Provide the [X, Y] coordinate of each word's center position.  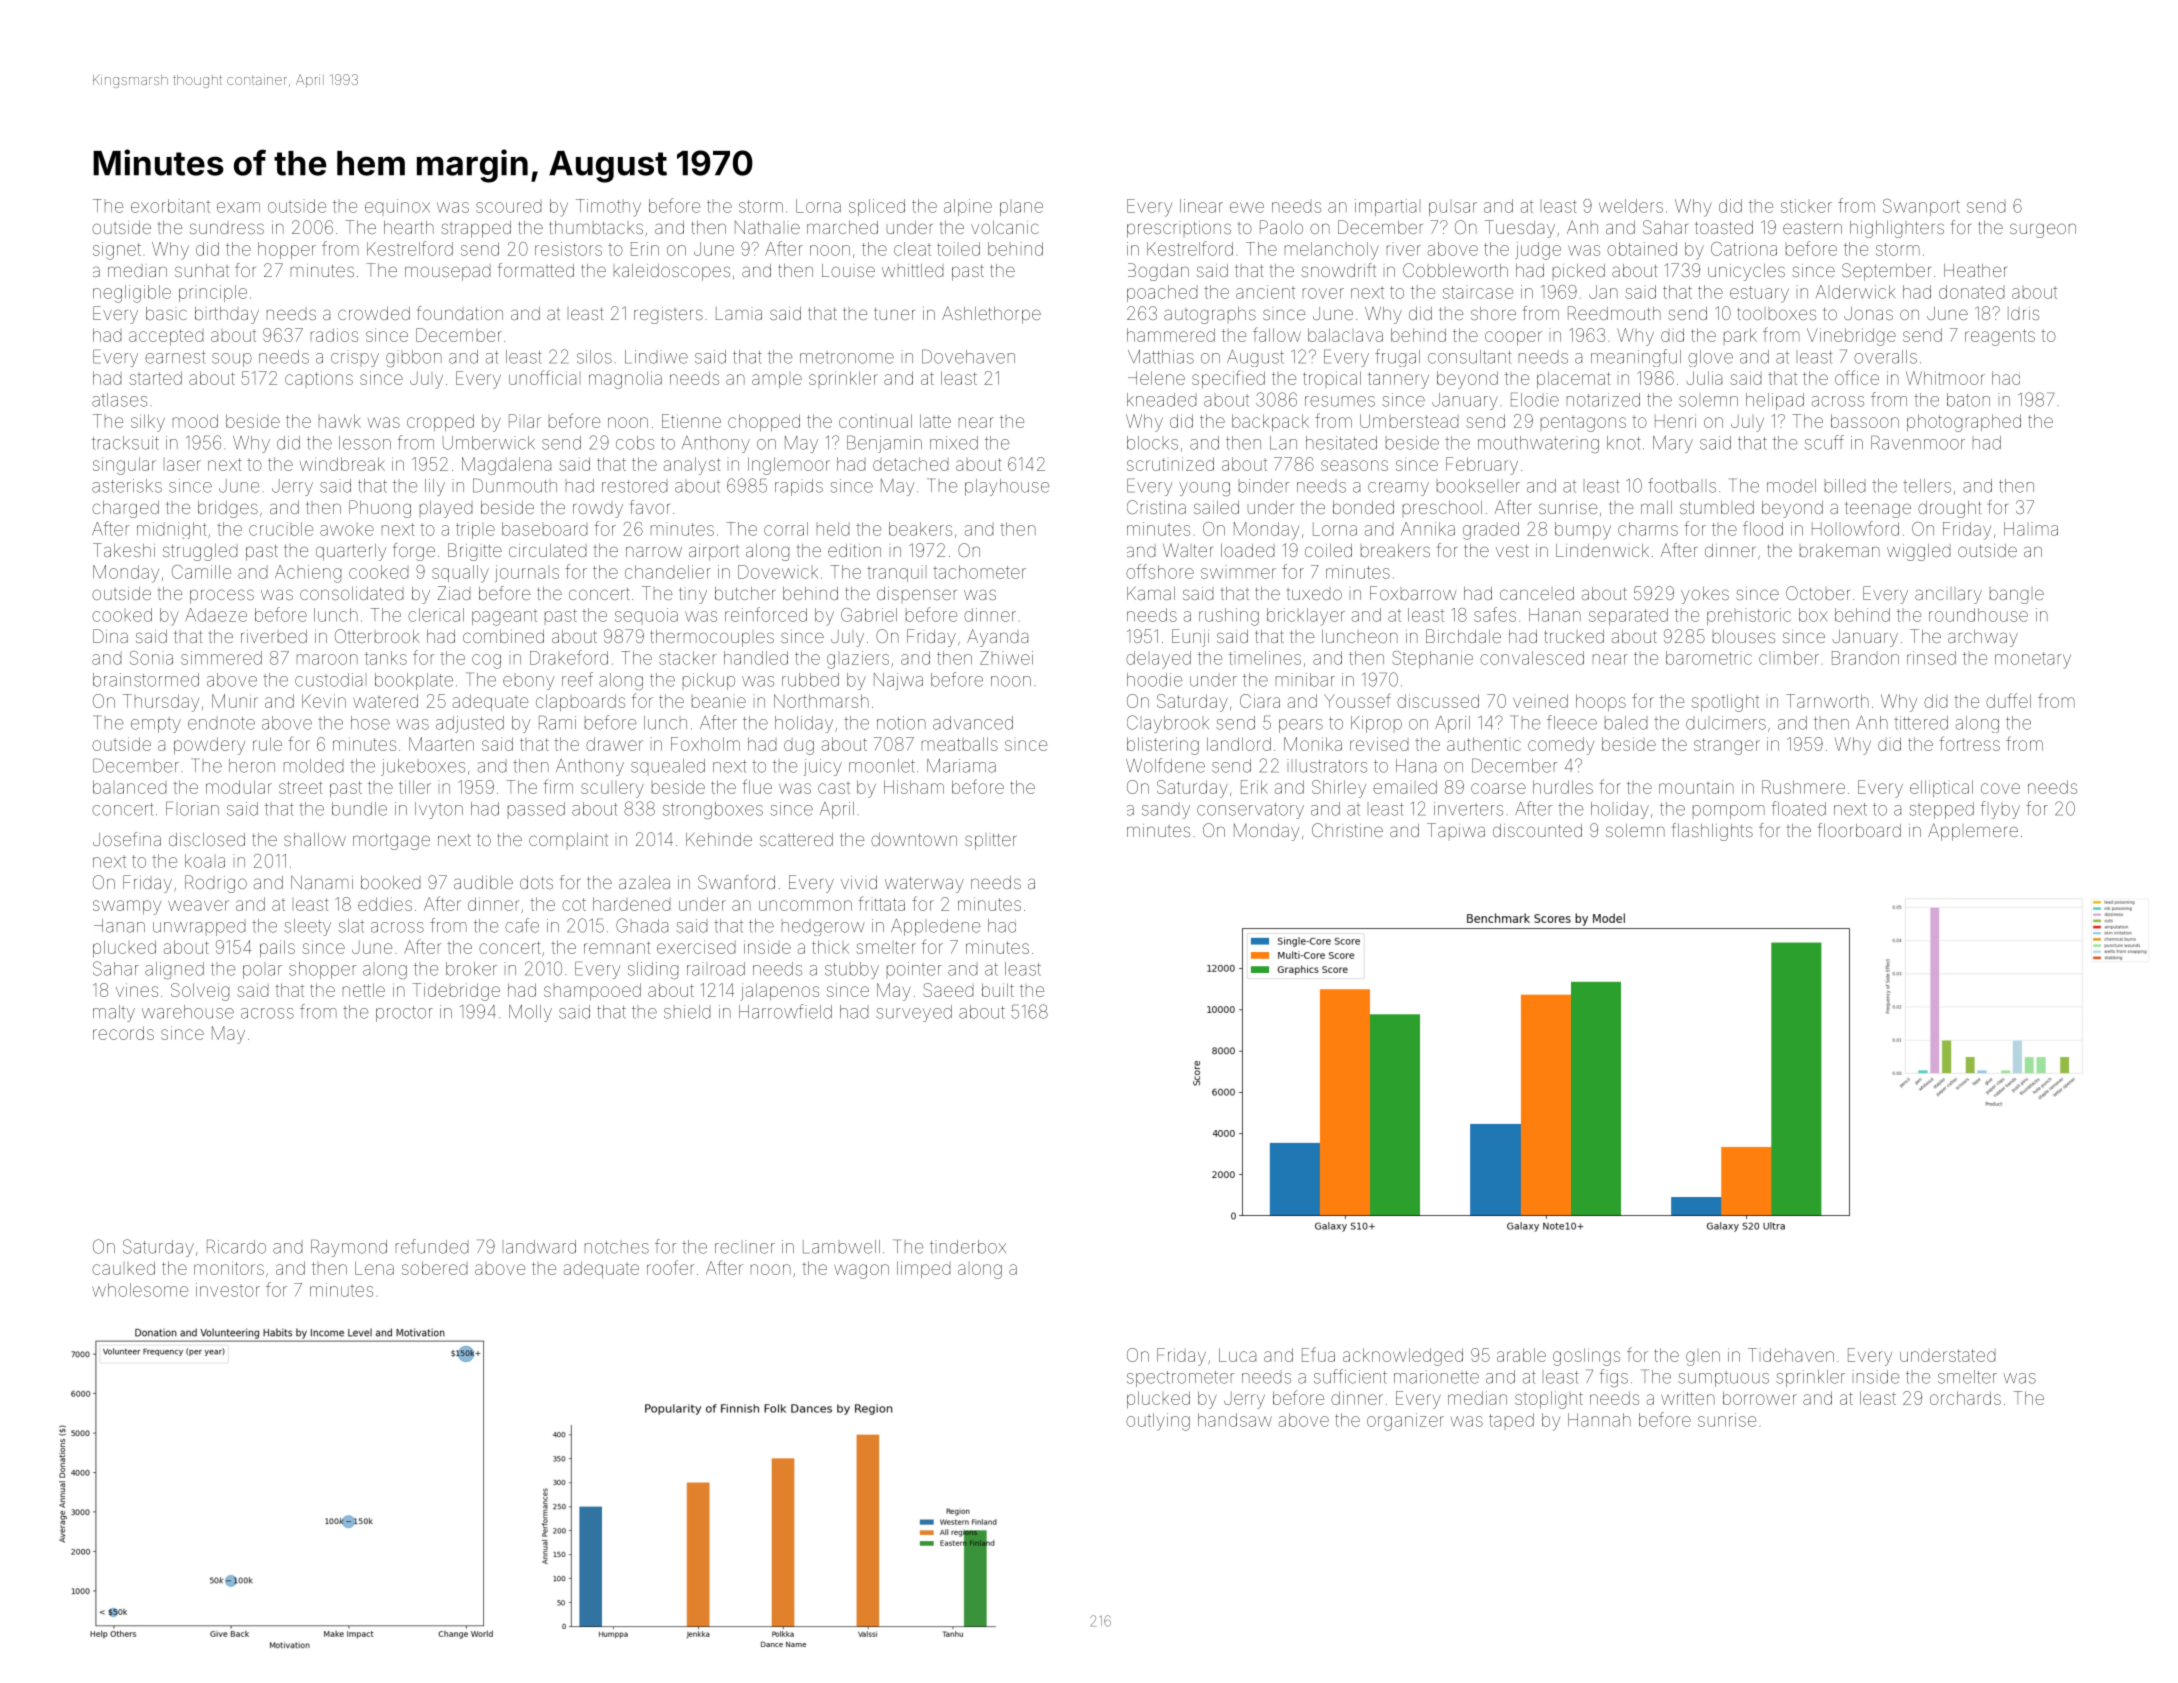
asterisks [127, 486]
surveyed [914, 1013]
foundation [460, 313]
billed [1845, 486]
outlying [1158, 1422]
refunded [432, 1246]
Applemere [1973, 832]
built [998, 990]
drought [1949, 509]
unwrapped [199, 929]
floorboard [1859, 830]
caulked [123, 1268]
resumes [1340, 401]
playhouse [1007, 487]
